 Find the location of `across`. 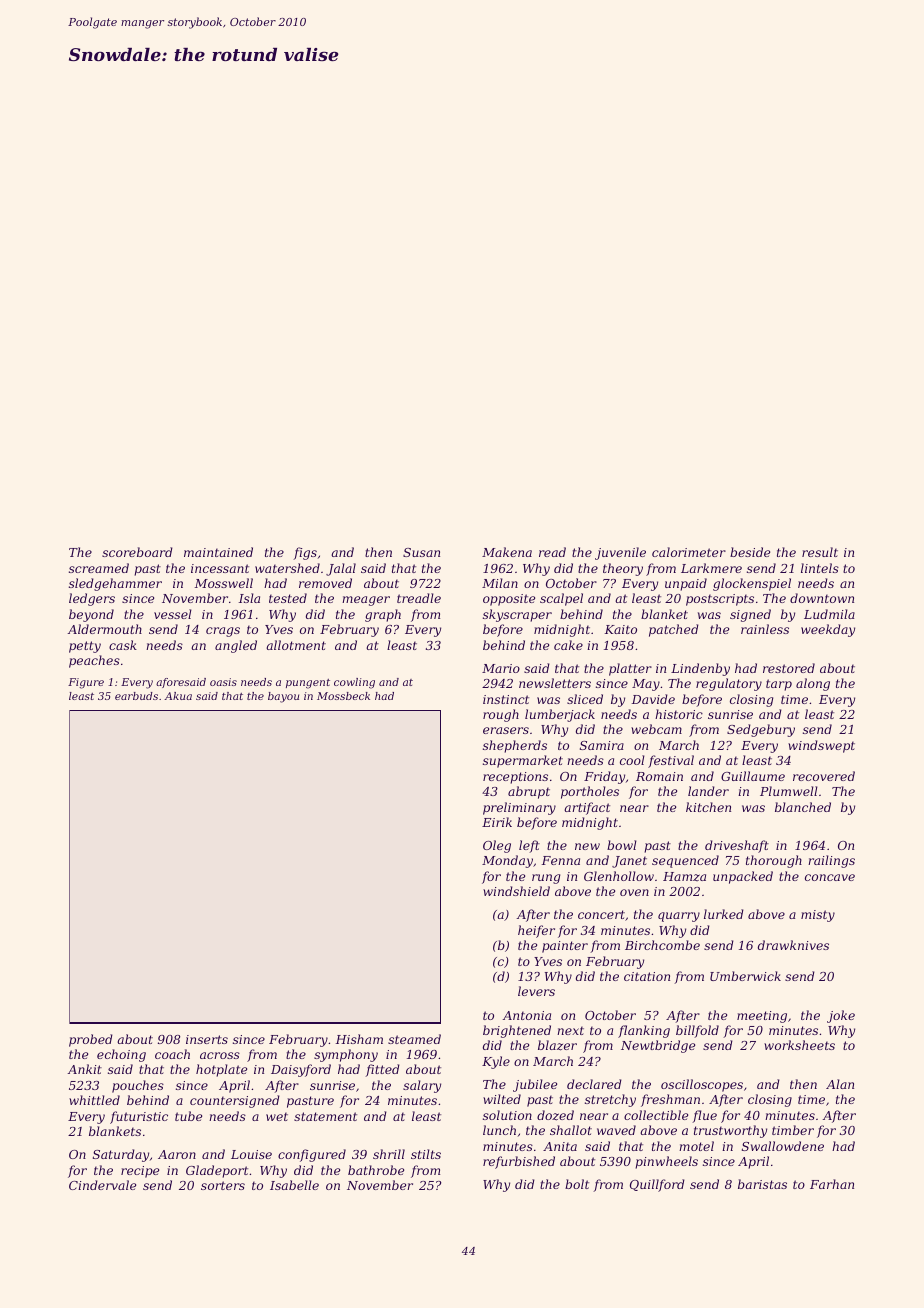

across is located at coordinates (220, 1055).
